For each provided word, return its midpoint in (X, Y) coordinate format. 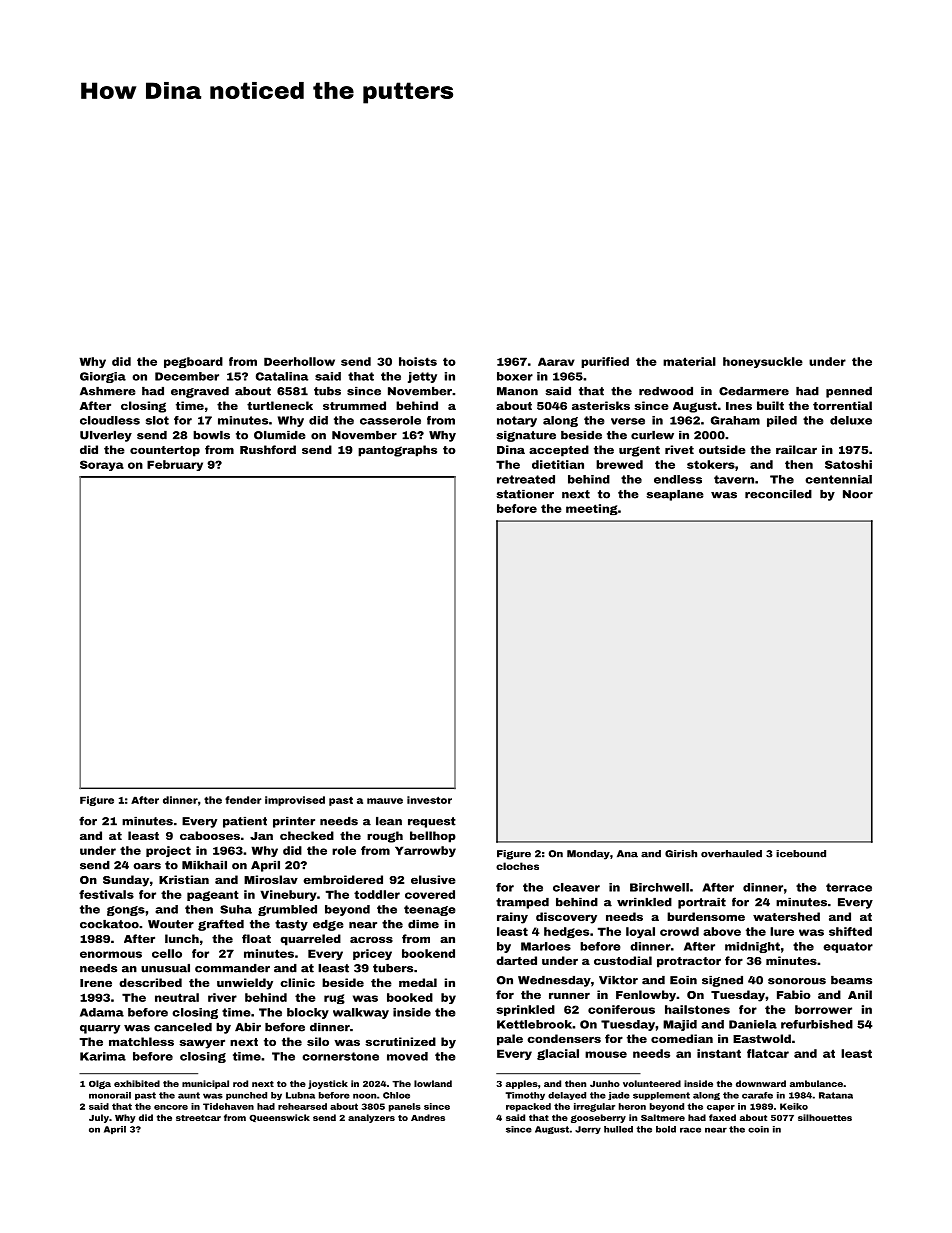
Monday (588, 855)
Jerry (588, 1130)
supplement (661, 1096)
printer (294, 822)
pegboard (193, 362)
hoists (418, 361)
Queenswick (279, 1118)
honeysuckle (763, 362)
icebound (801, 854)
